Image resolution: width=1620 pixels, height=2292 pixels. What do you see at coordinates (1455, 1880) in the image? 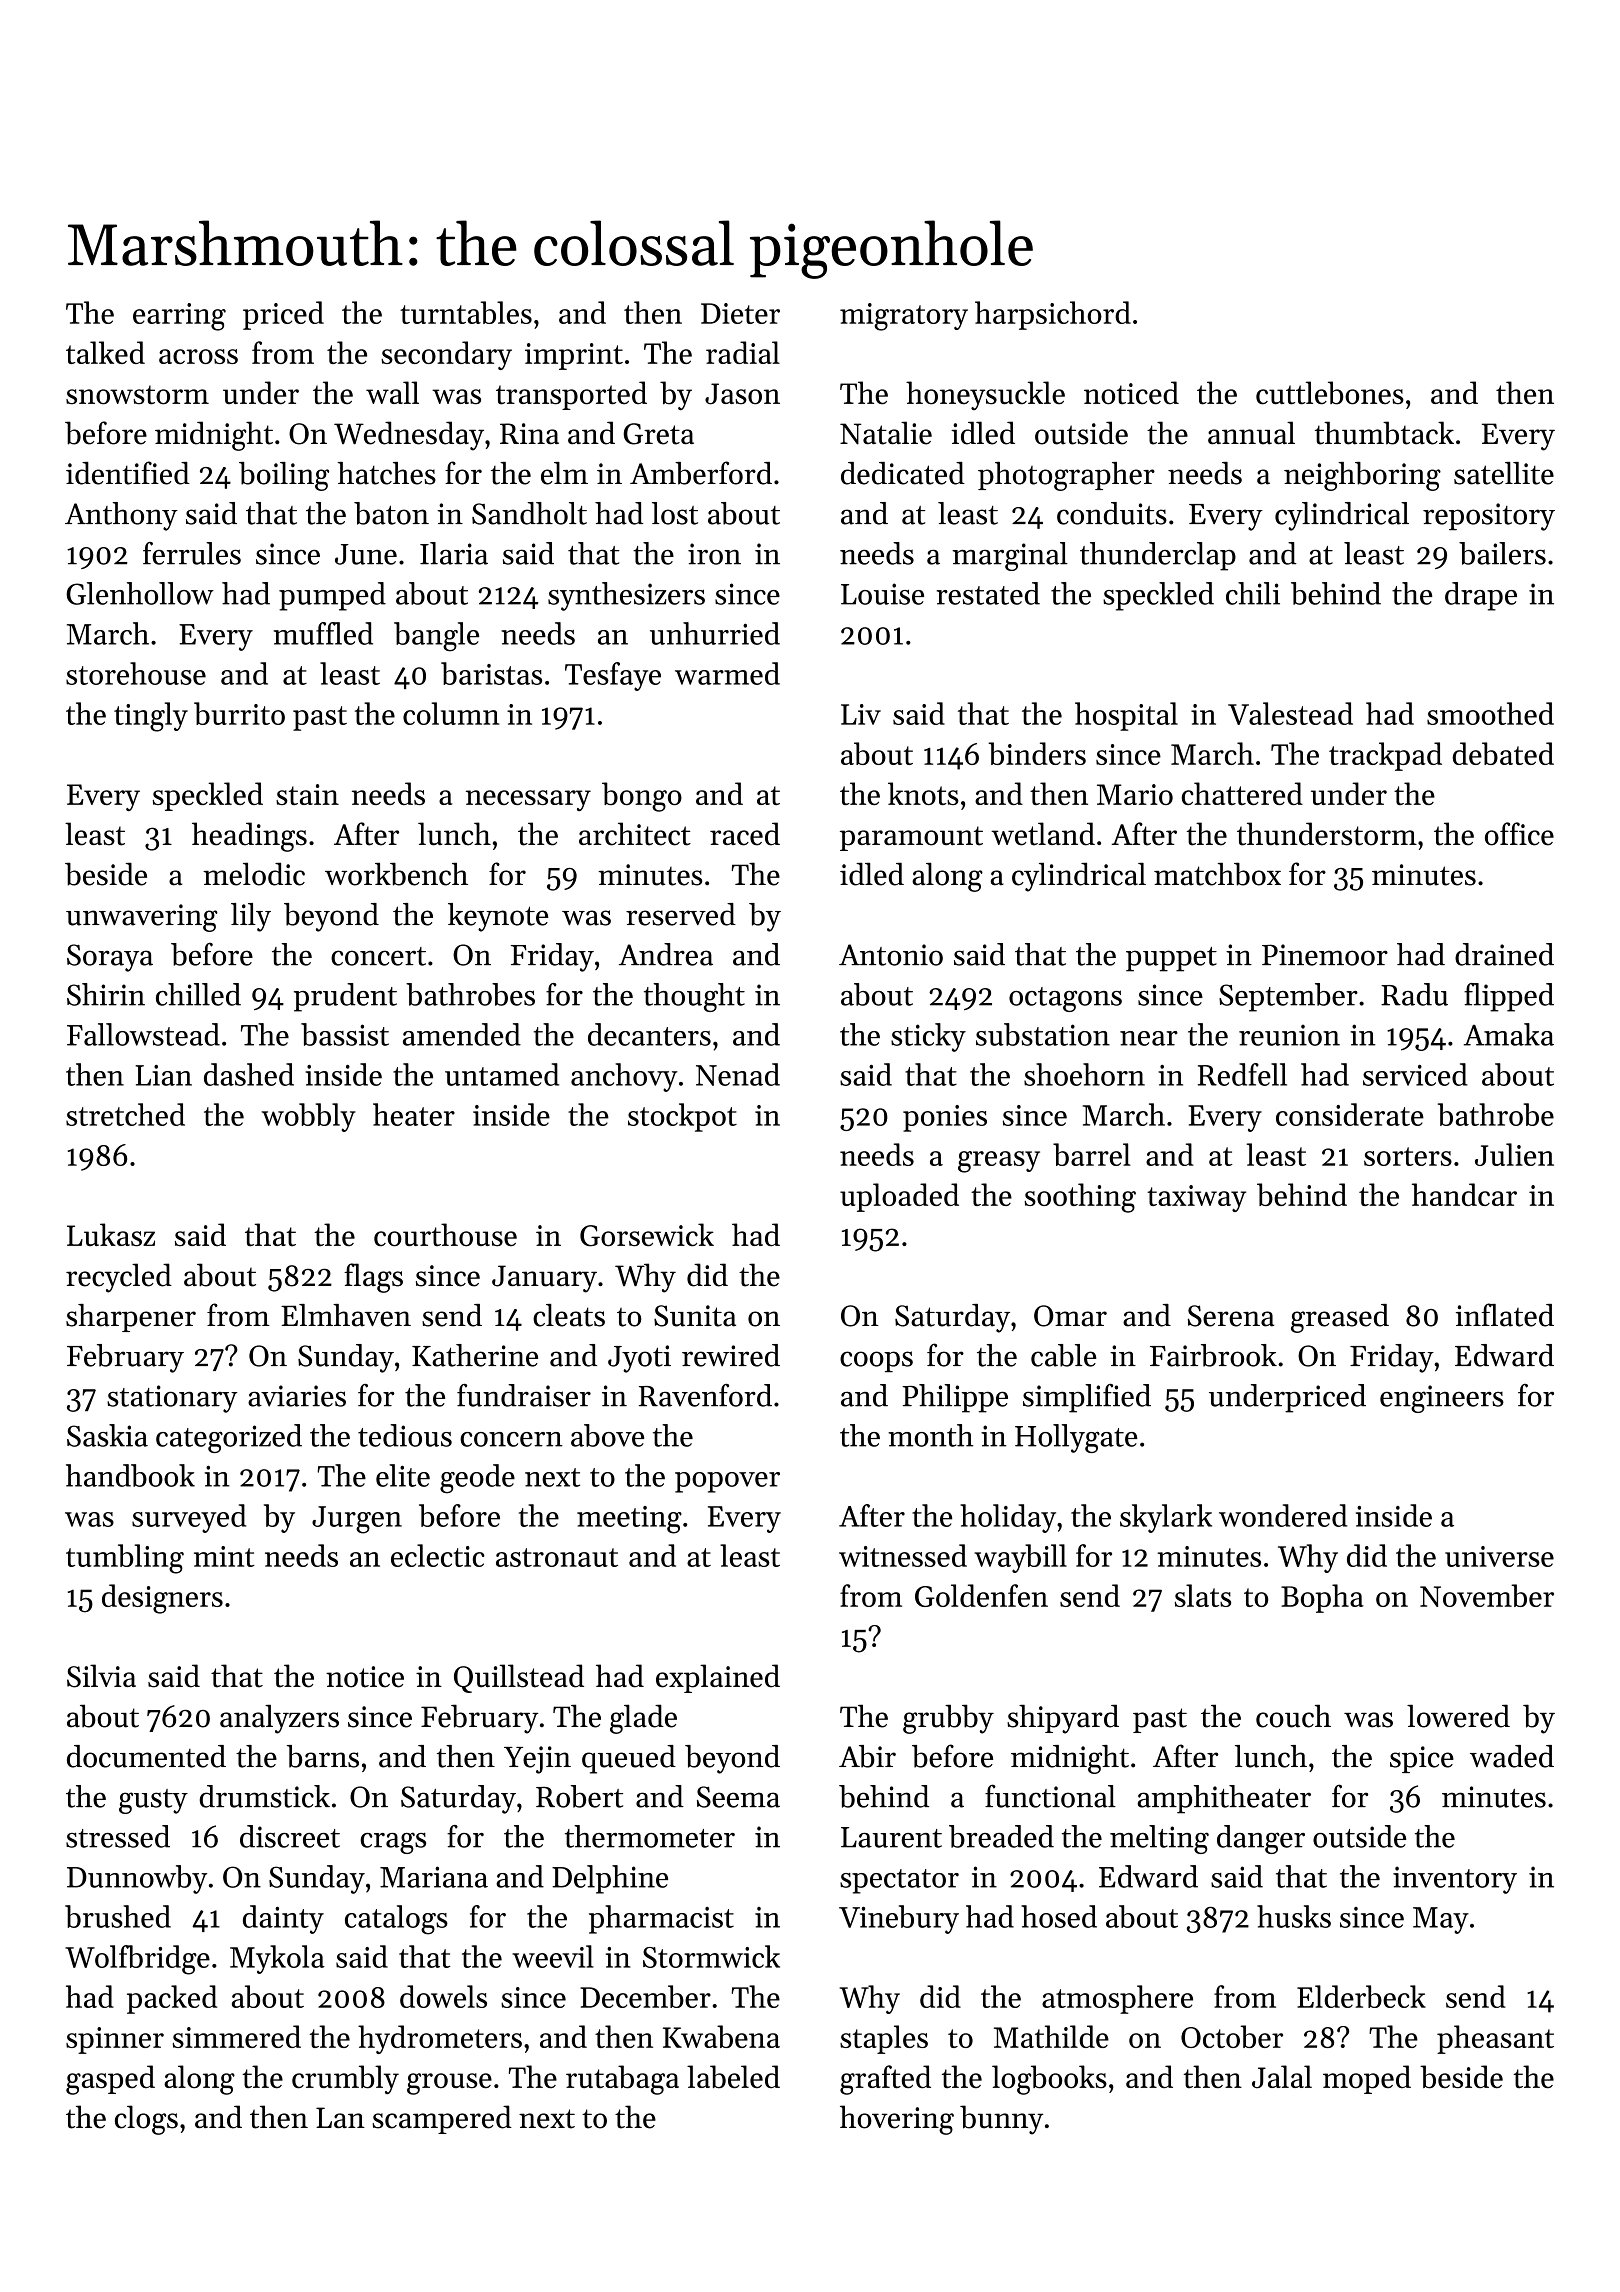
I see `inventory` at bounding box center [1455, 1880].
